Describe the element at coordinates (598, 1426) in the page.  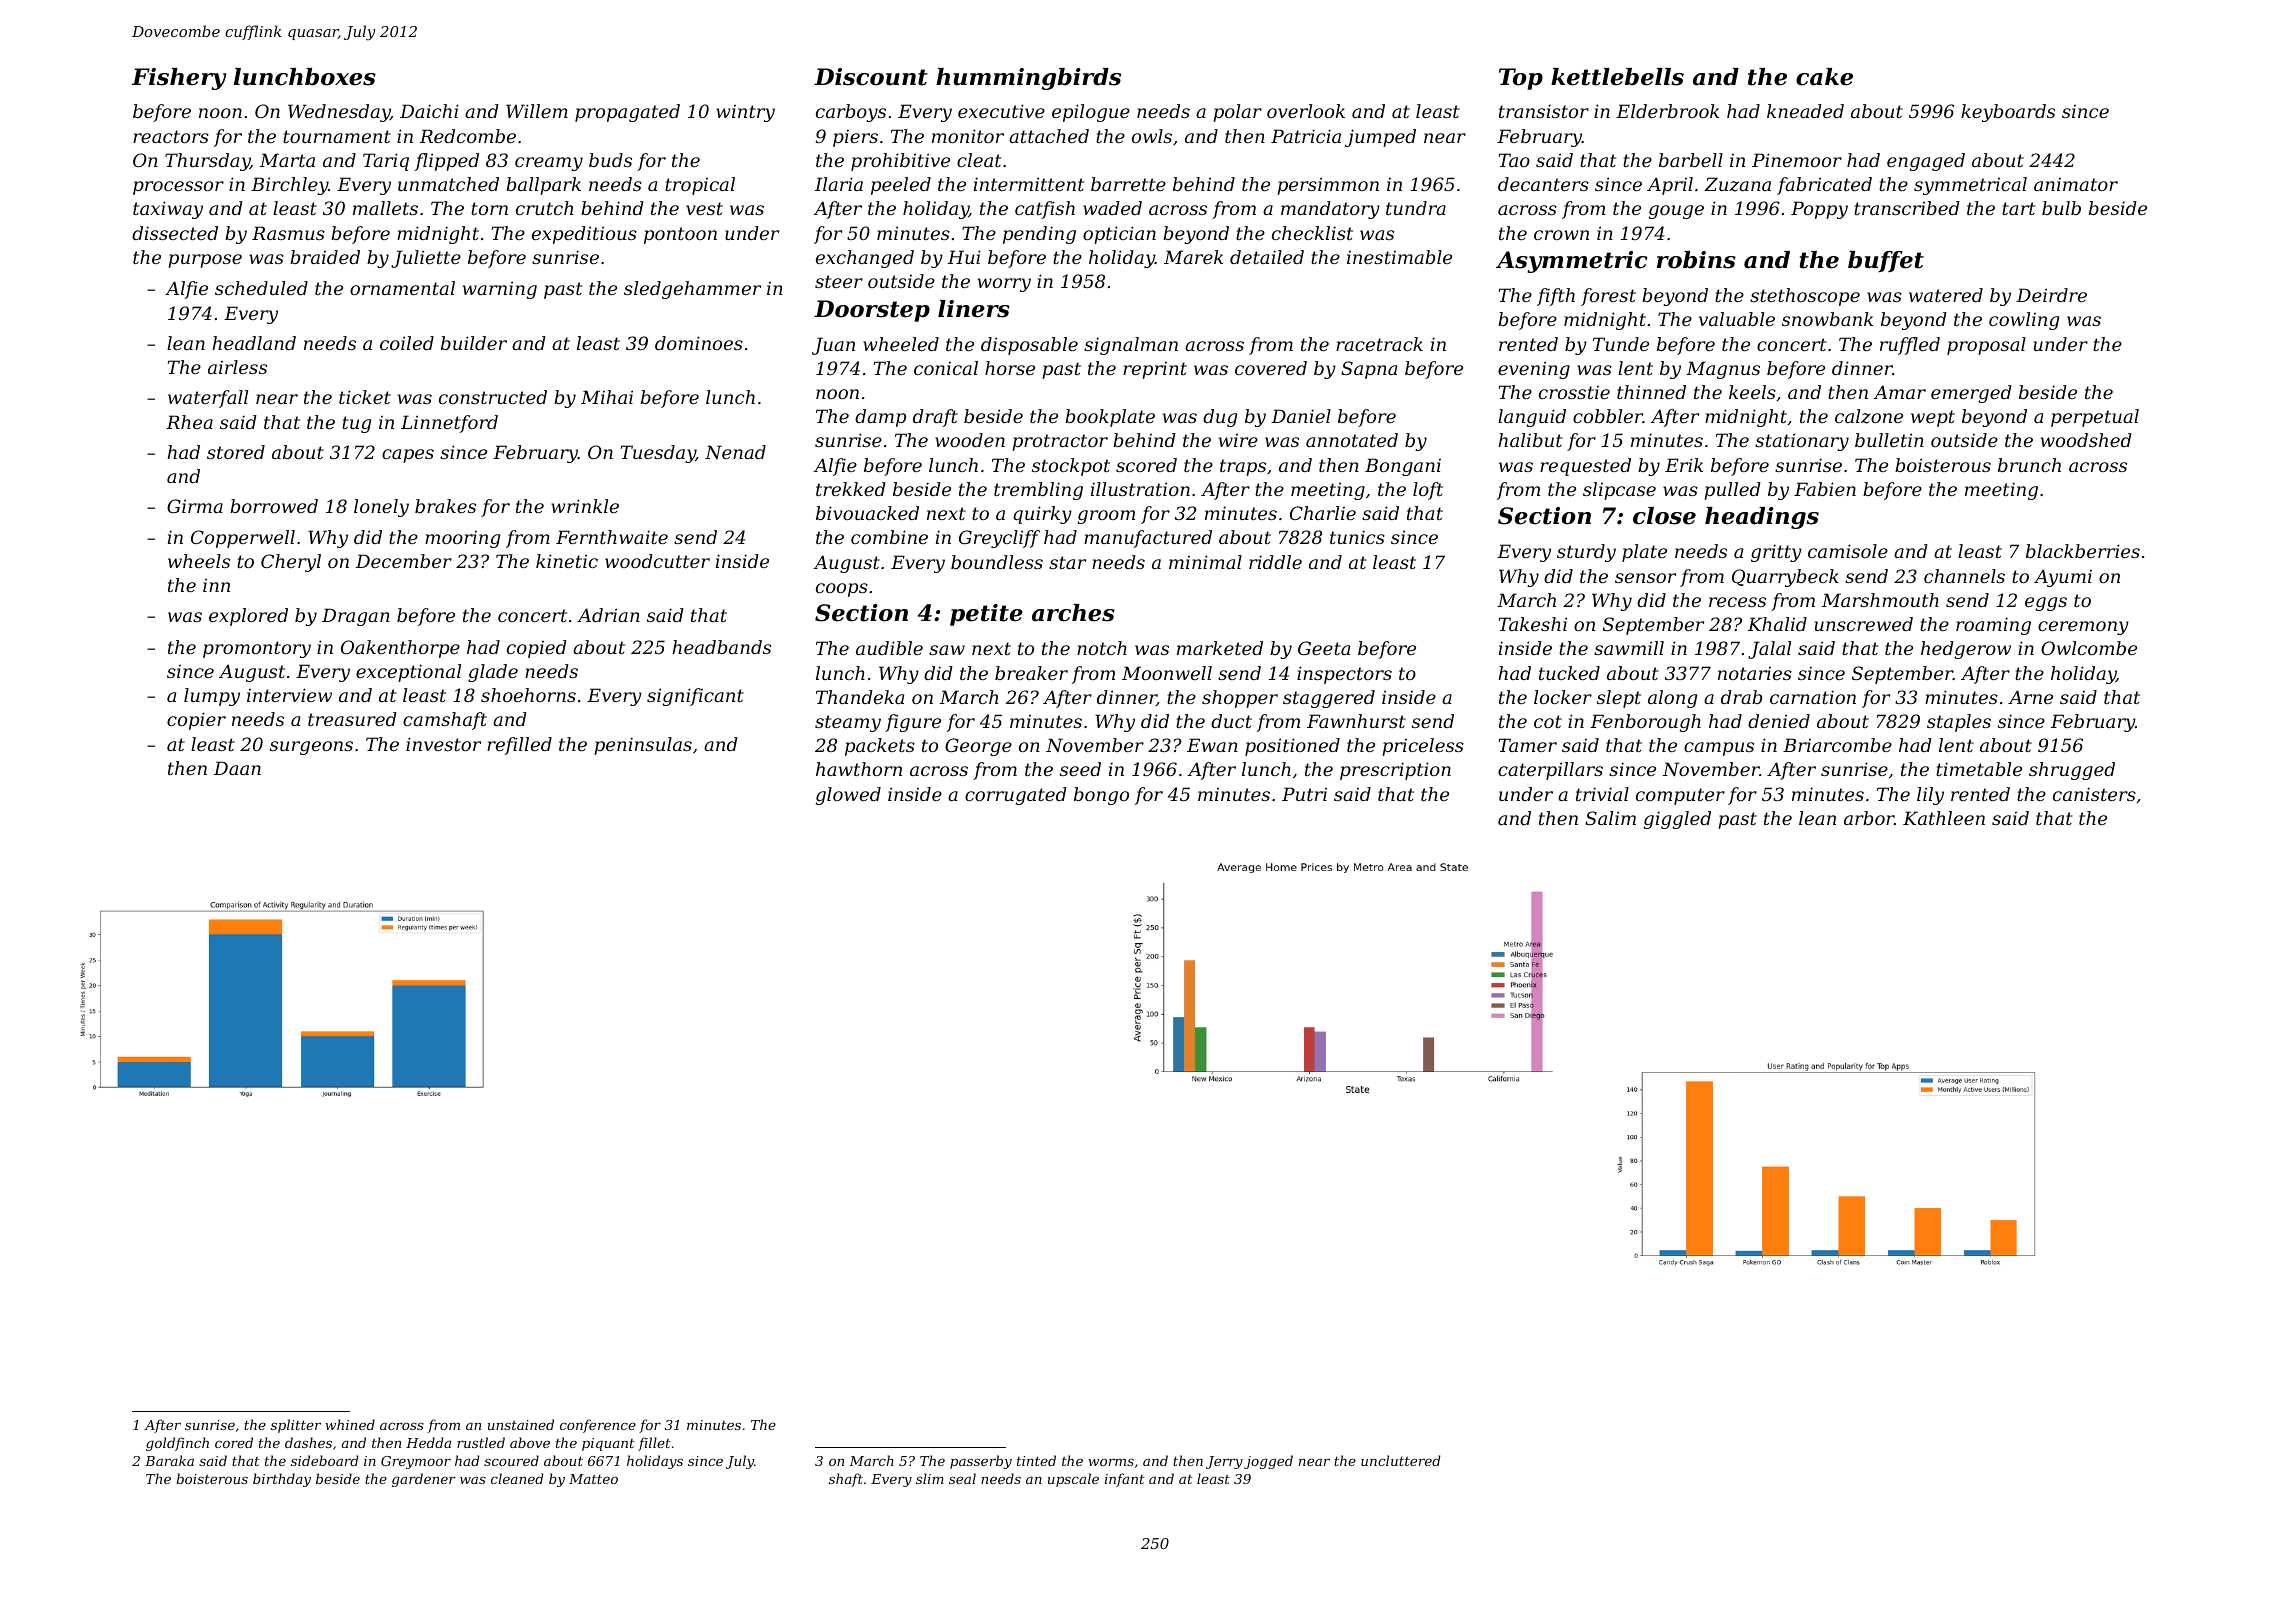
I see `conference` at that location.
